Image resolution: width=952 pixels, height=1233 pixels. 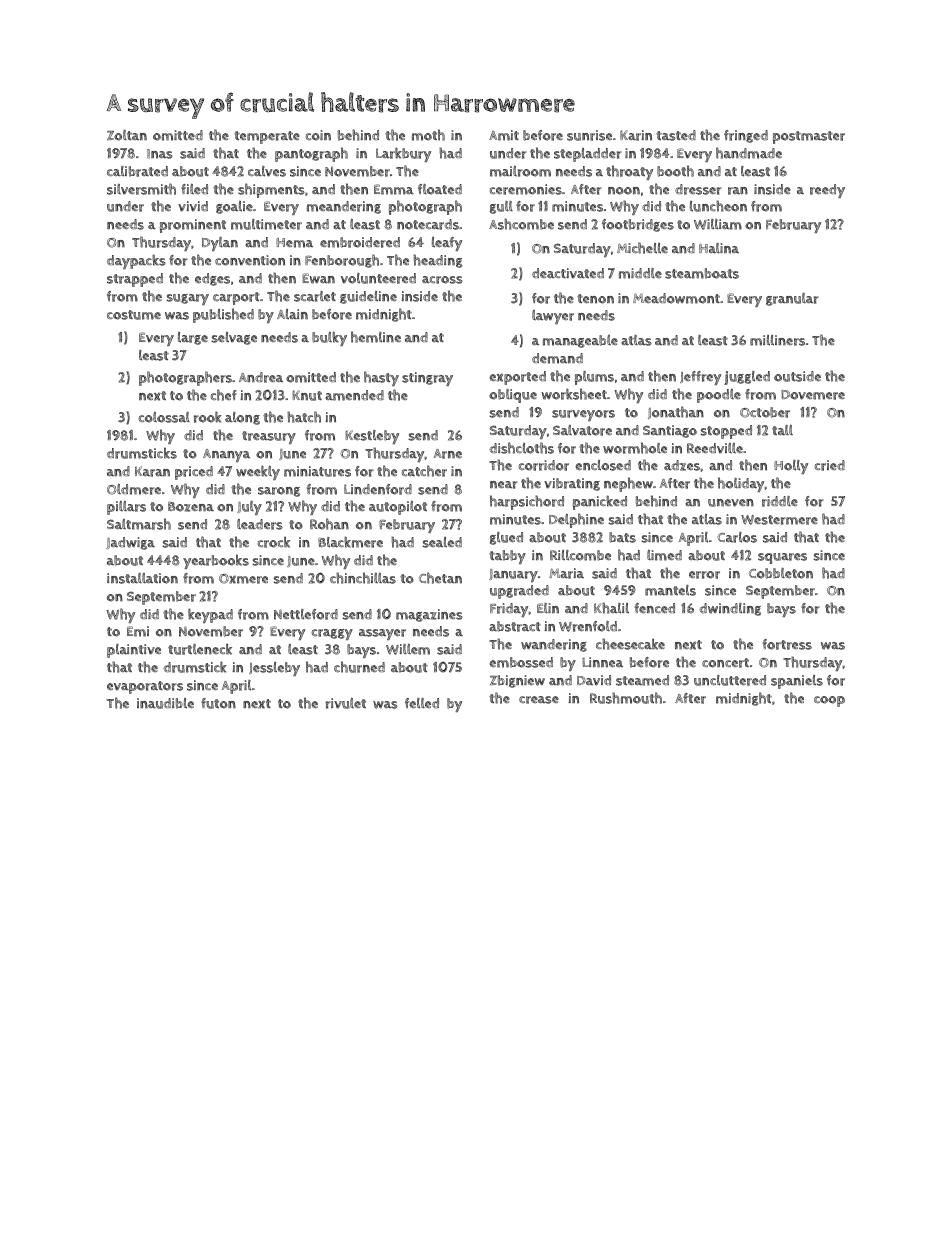 What do you see at coordinates (718, 206) in the page?
I see `luncheon` at bounding box center [718, 206].
